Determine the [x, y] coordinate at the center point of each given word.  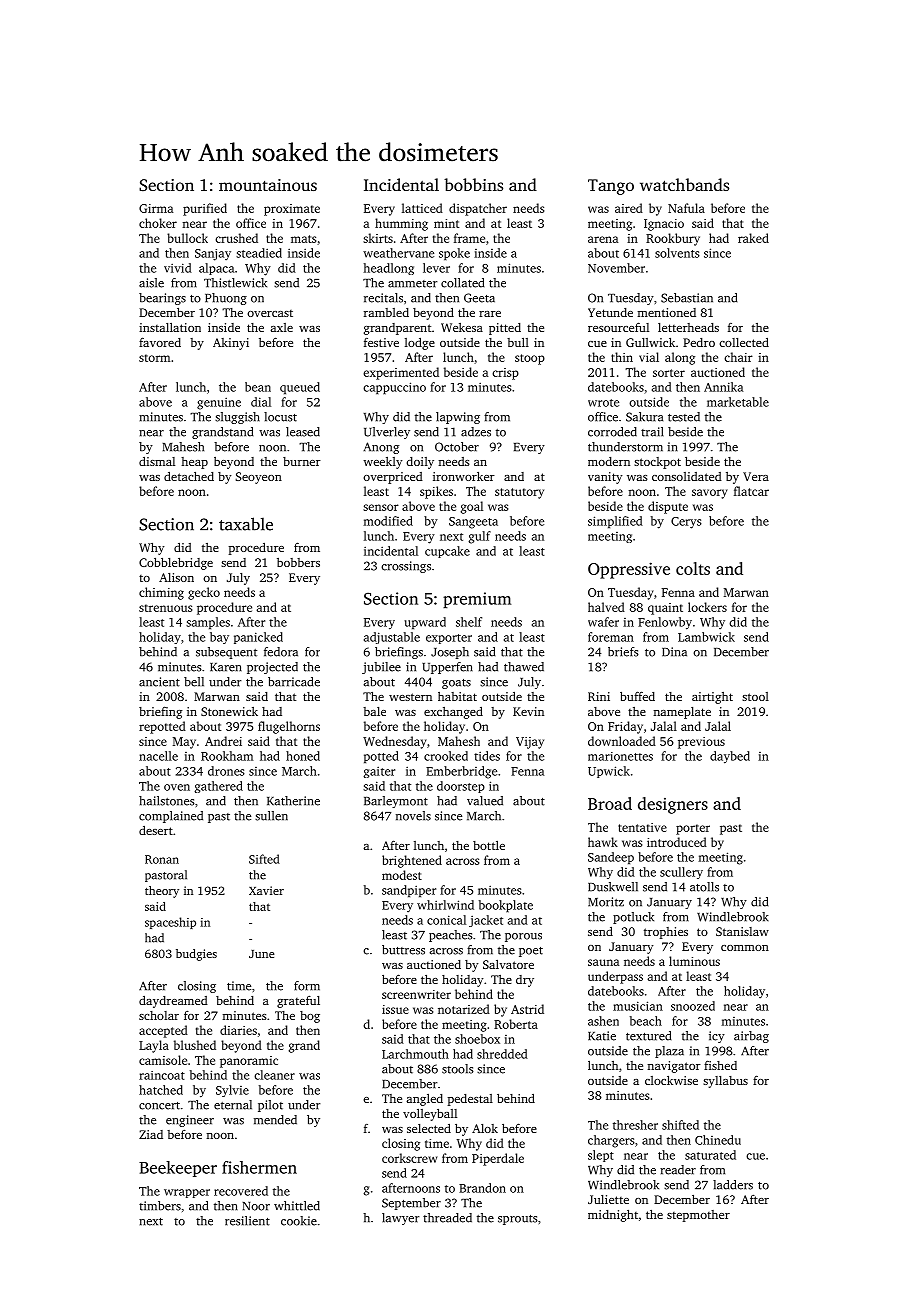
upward [425, 623]
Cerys [686, 523]
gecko [204, 593]
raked [753, 238]
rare [490, 314]
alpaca [216, 269]
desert [156, 830]
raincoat [162, 1075]
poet [531, 952]
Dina [674, 652]
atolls [704, 887]
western [410, 697]
